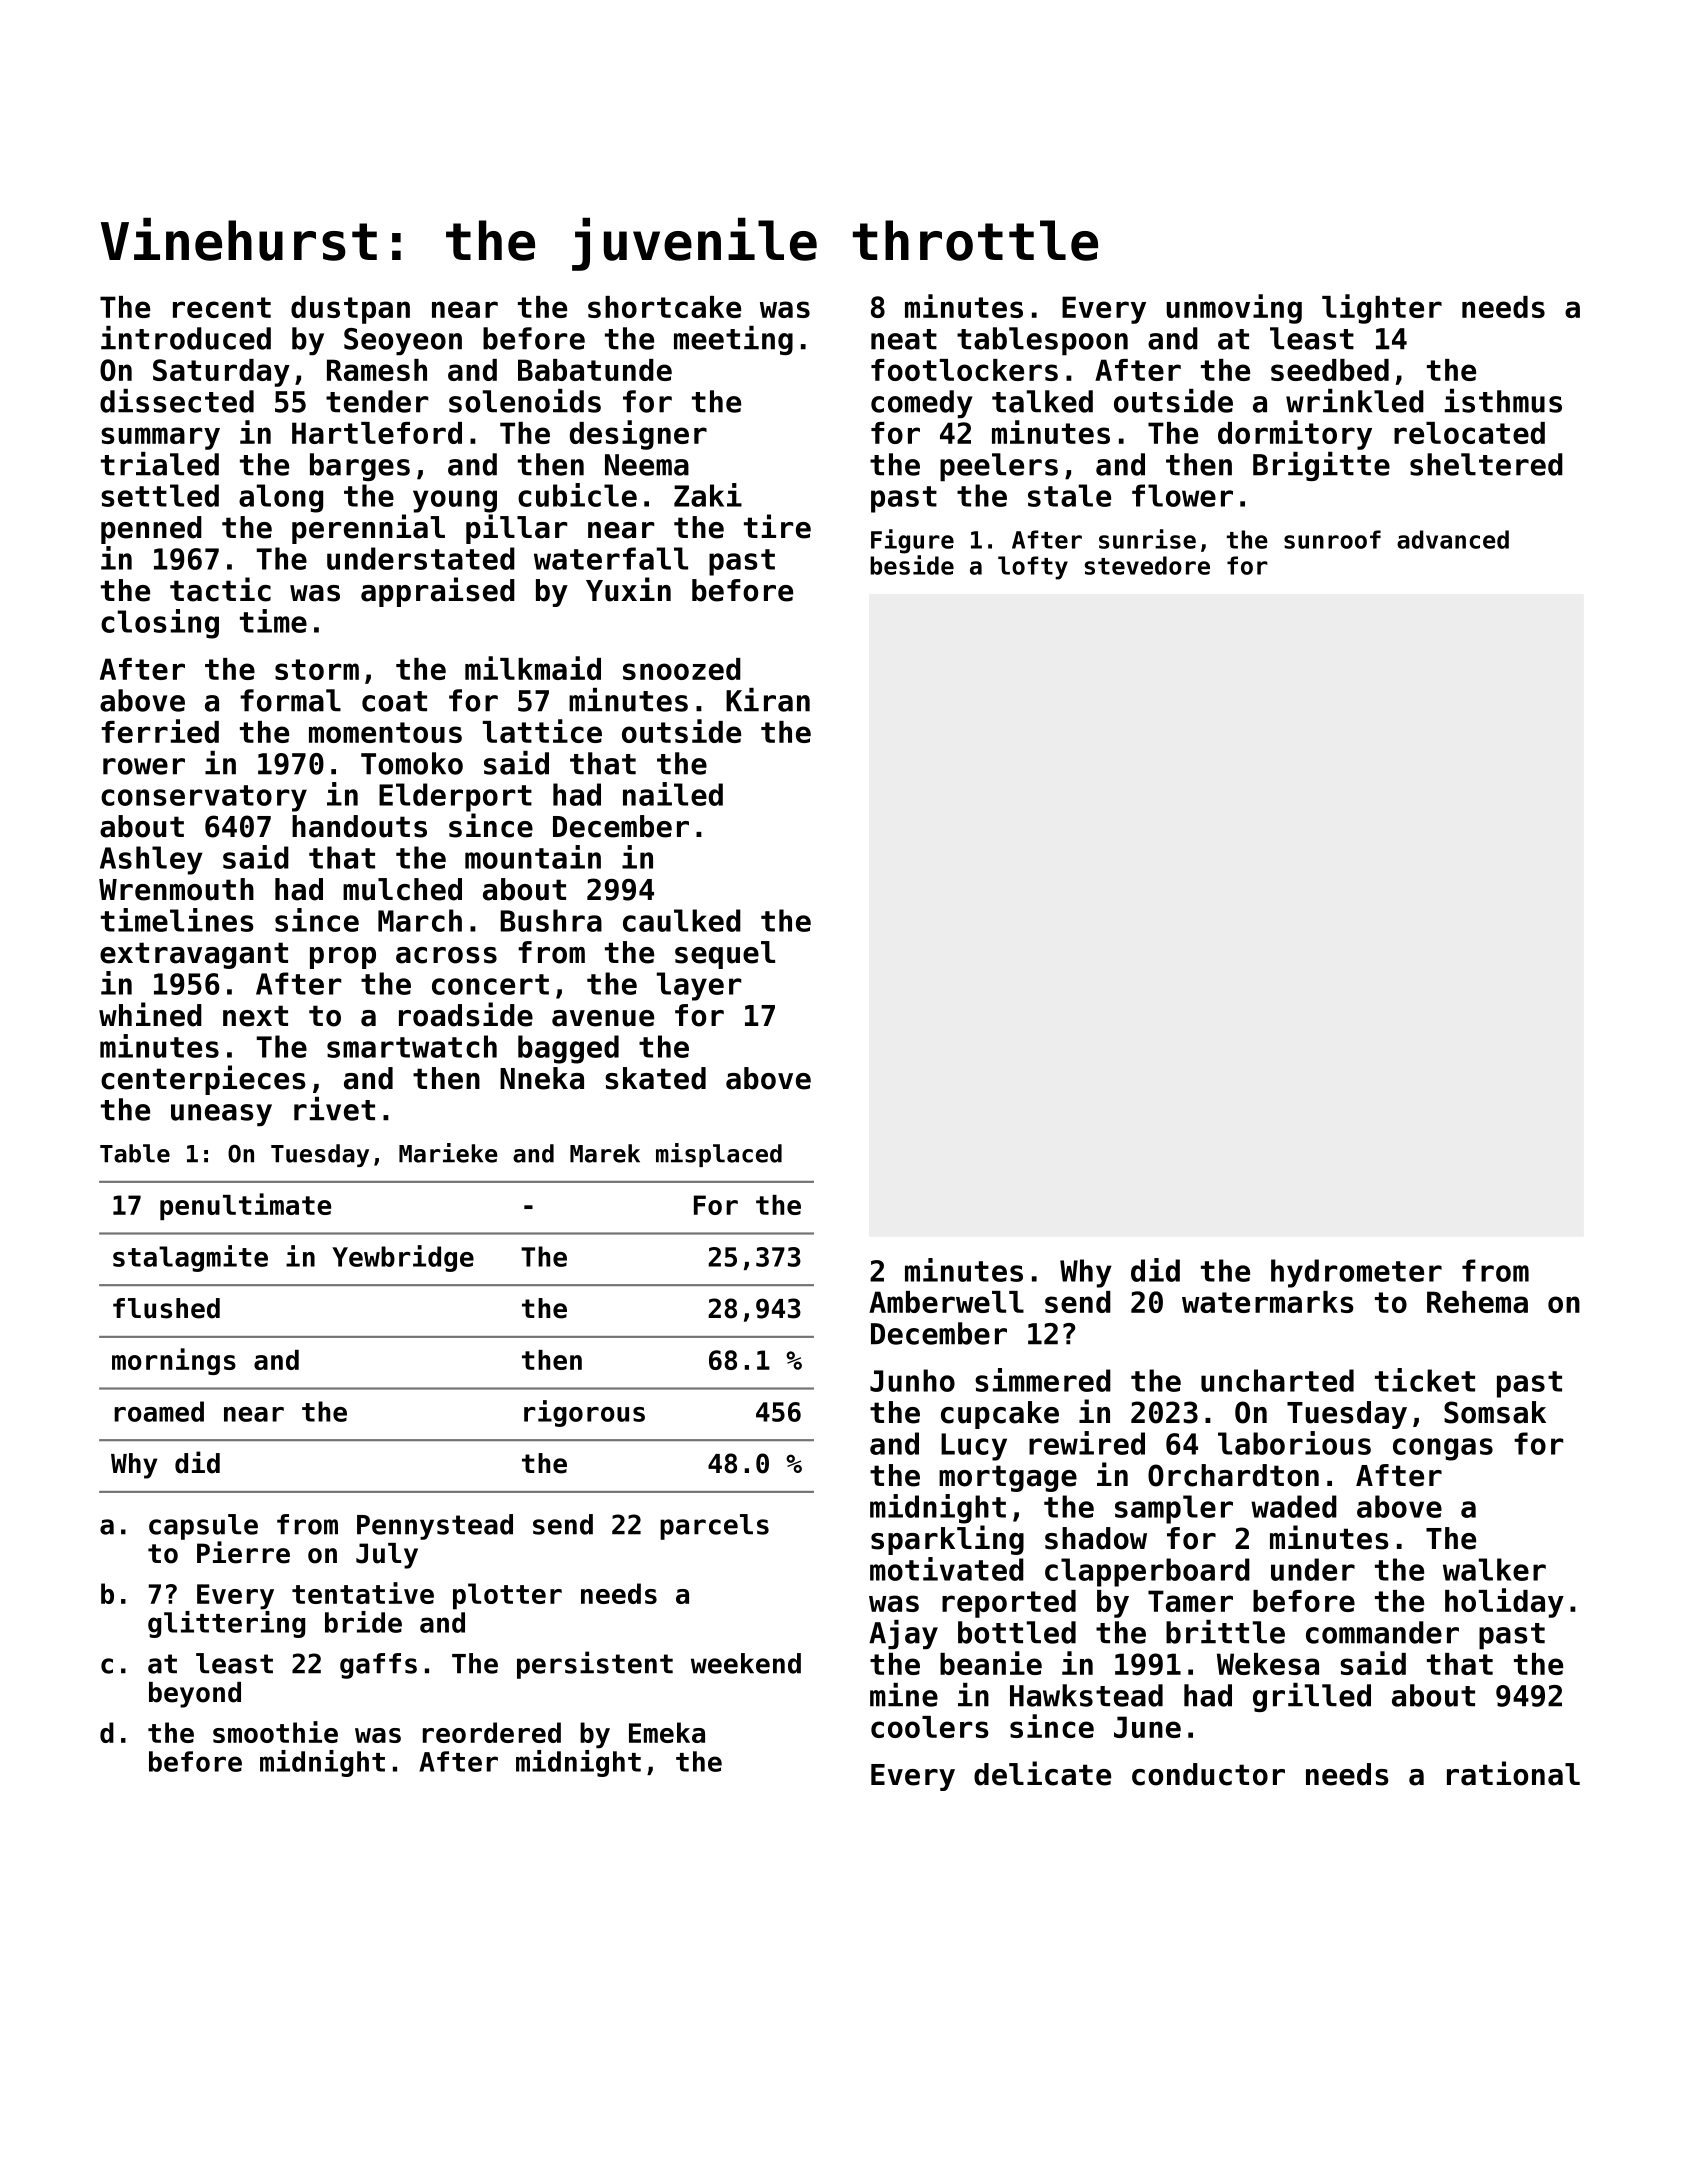 The height and width of the screenshot is (2178, 1683). I want to click on barges, so click(360, 467).
